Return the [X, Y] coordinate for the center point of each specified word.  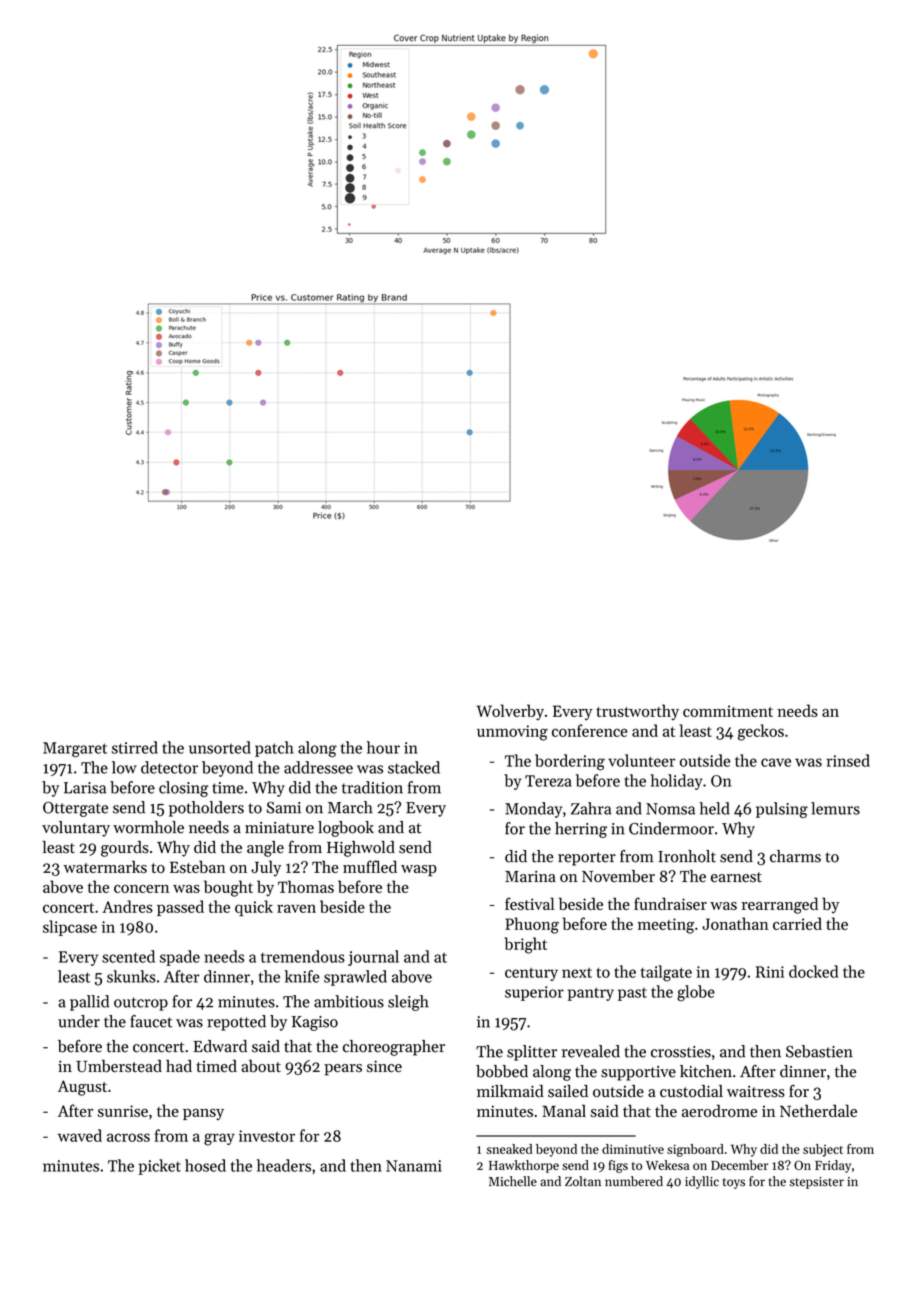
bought [228, 888]
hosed [205, 1165]
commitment [728, 711]
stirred [134, 747]
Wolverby [510, 712]
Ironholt [687, 856]
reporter [587, 859]
